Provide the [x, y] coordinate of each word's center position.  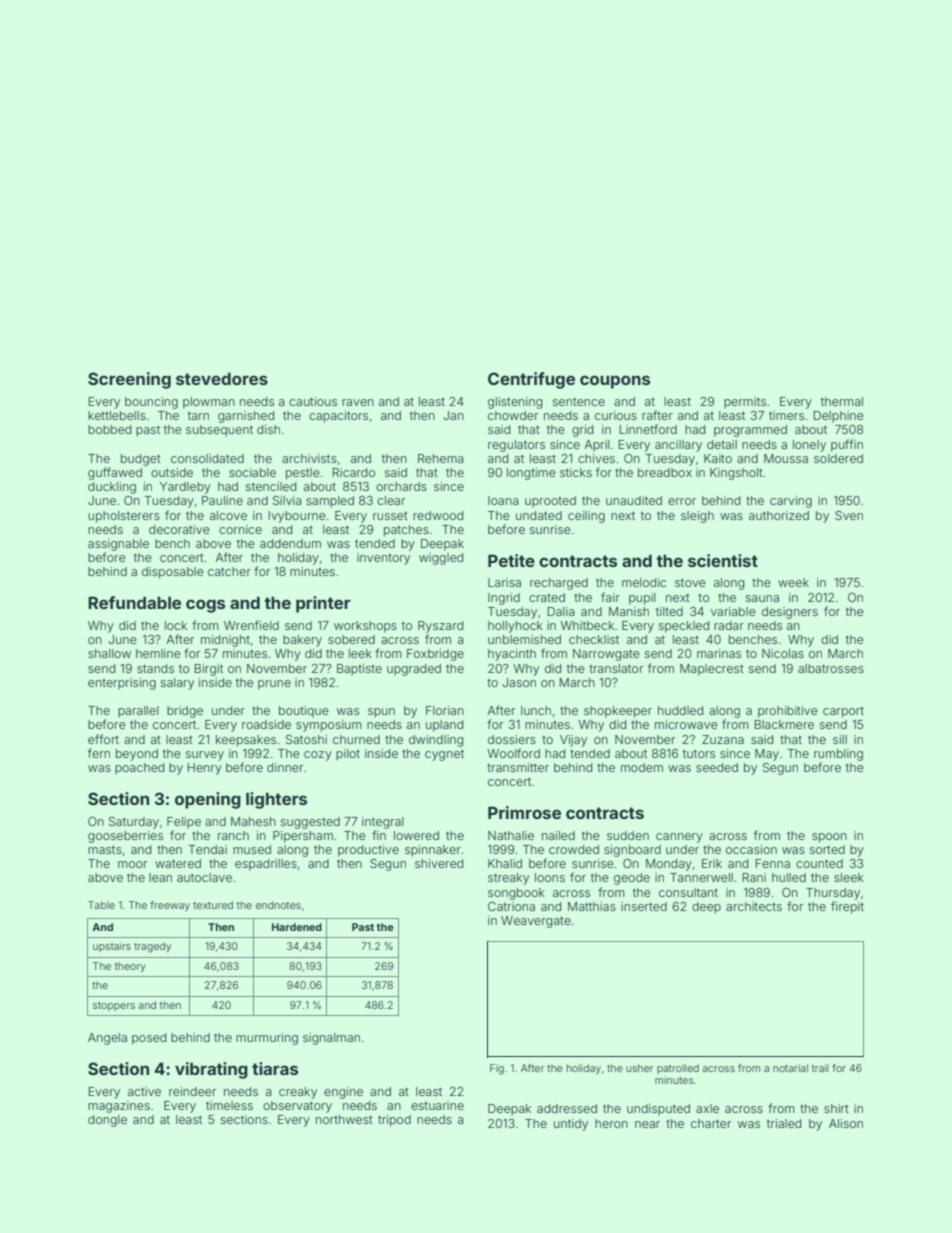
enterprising [122, 684]
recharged [559, 584]
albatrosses [831, 668]
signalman [331, 1039]
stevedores [222, 378]
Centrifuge [531, 380]
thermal [842, 401]
